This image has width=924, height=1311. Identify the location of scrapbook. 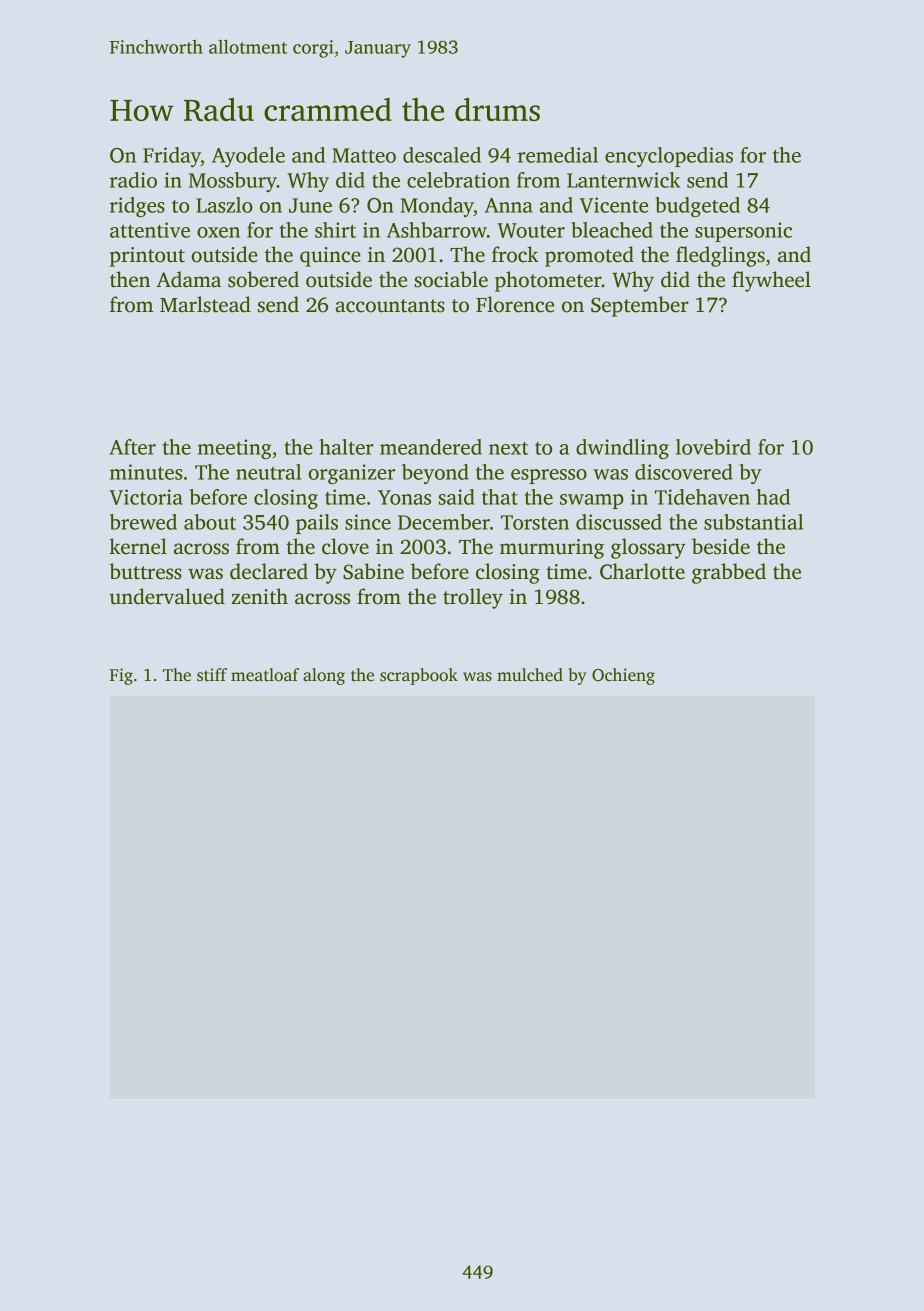
(419, 676).
